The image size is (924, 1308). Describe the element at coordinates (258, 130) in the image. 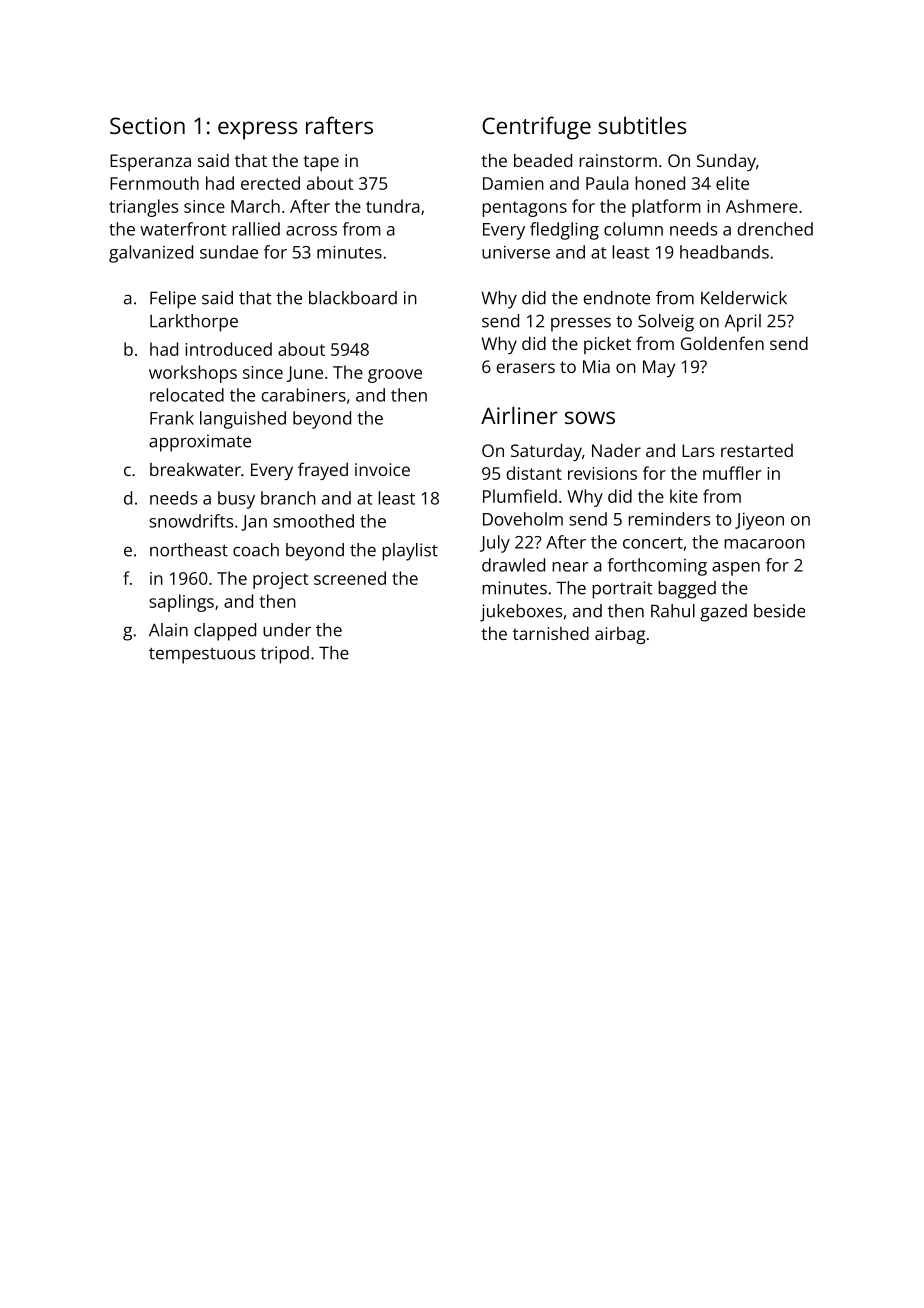

I see `express` at that location.
